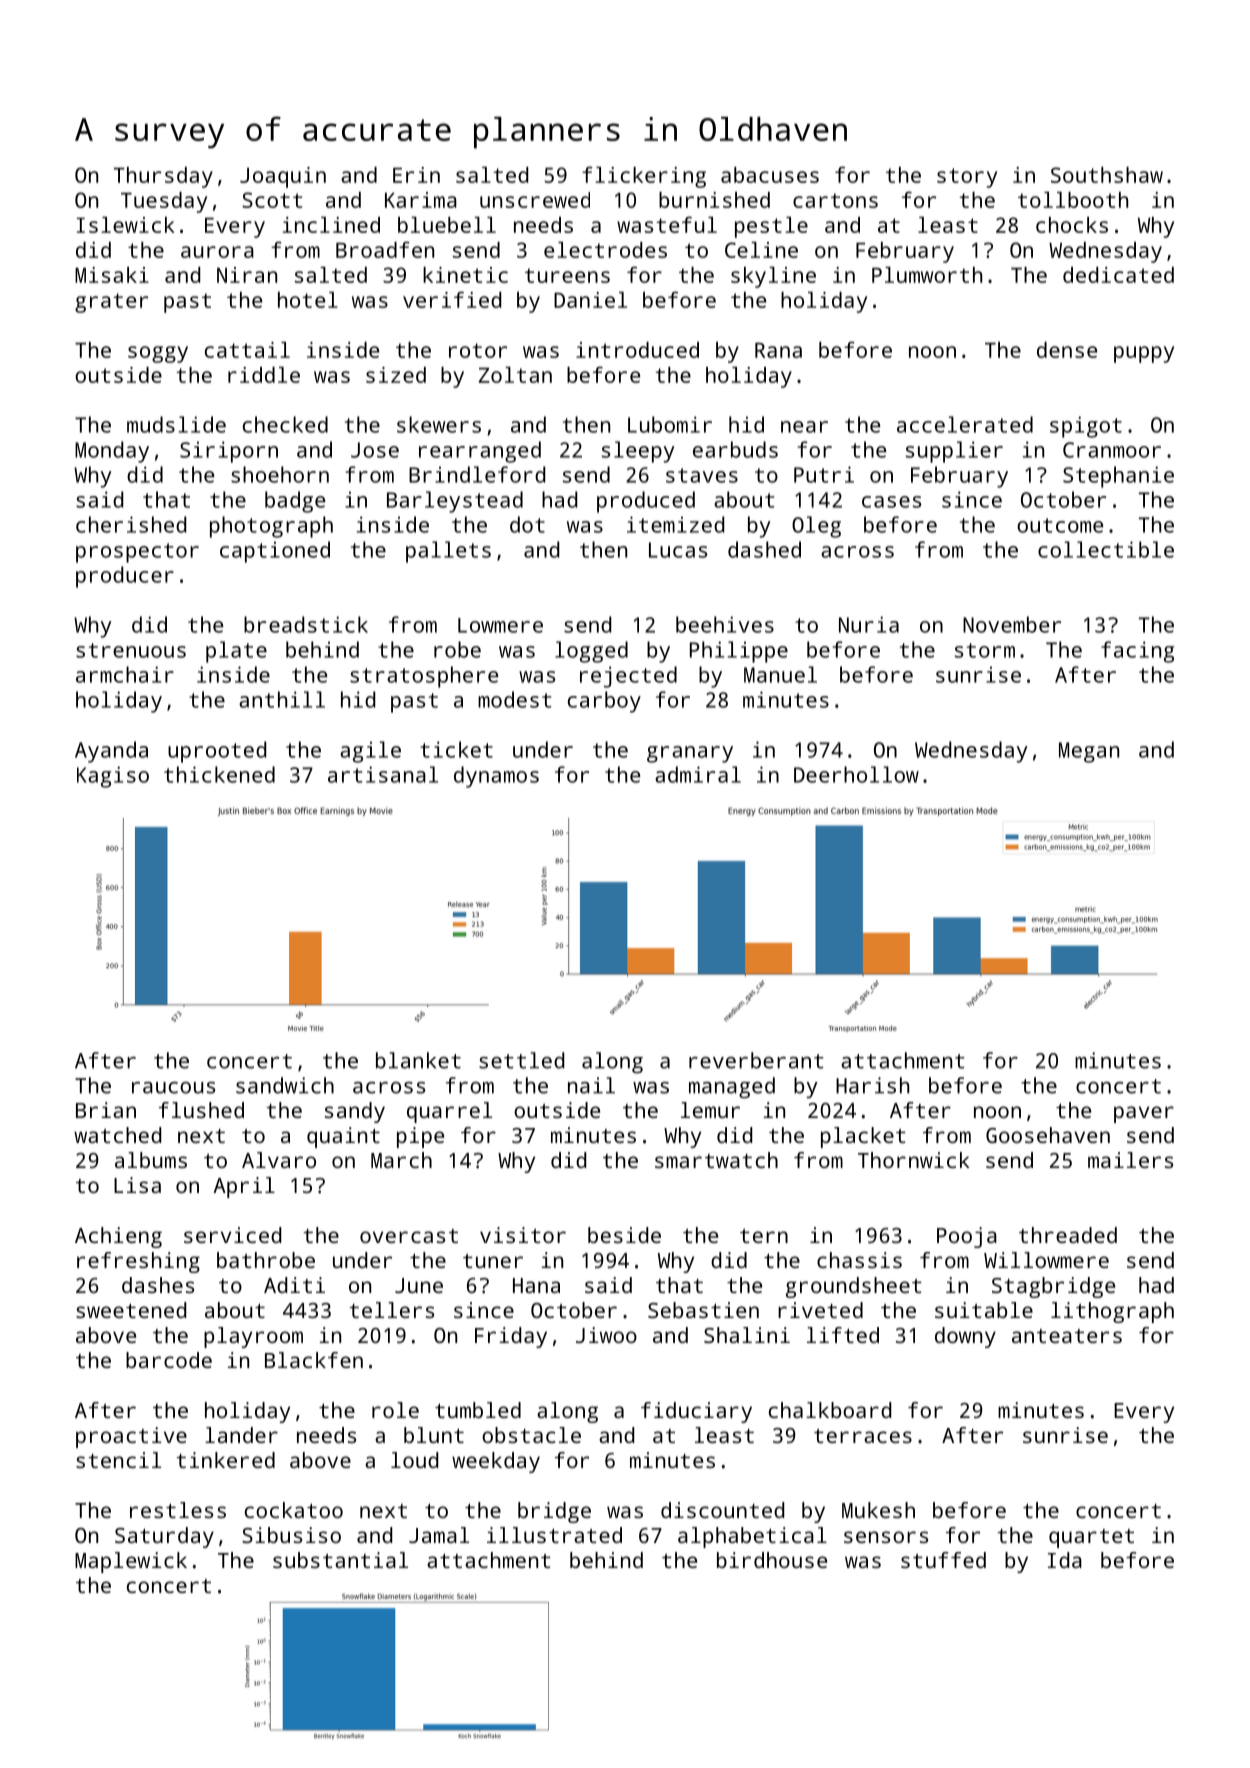  What do you see at coordinates (280, 474) in the image?
I see `shoehorn` at bounding box center [280, 474].
